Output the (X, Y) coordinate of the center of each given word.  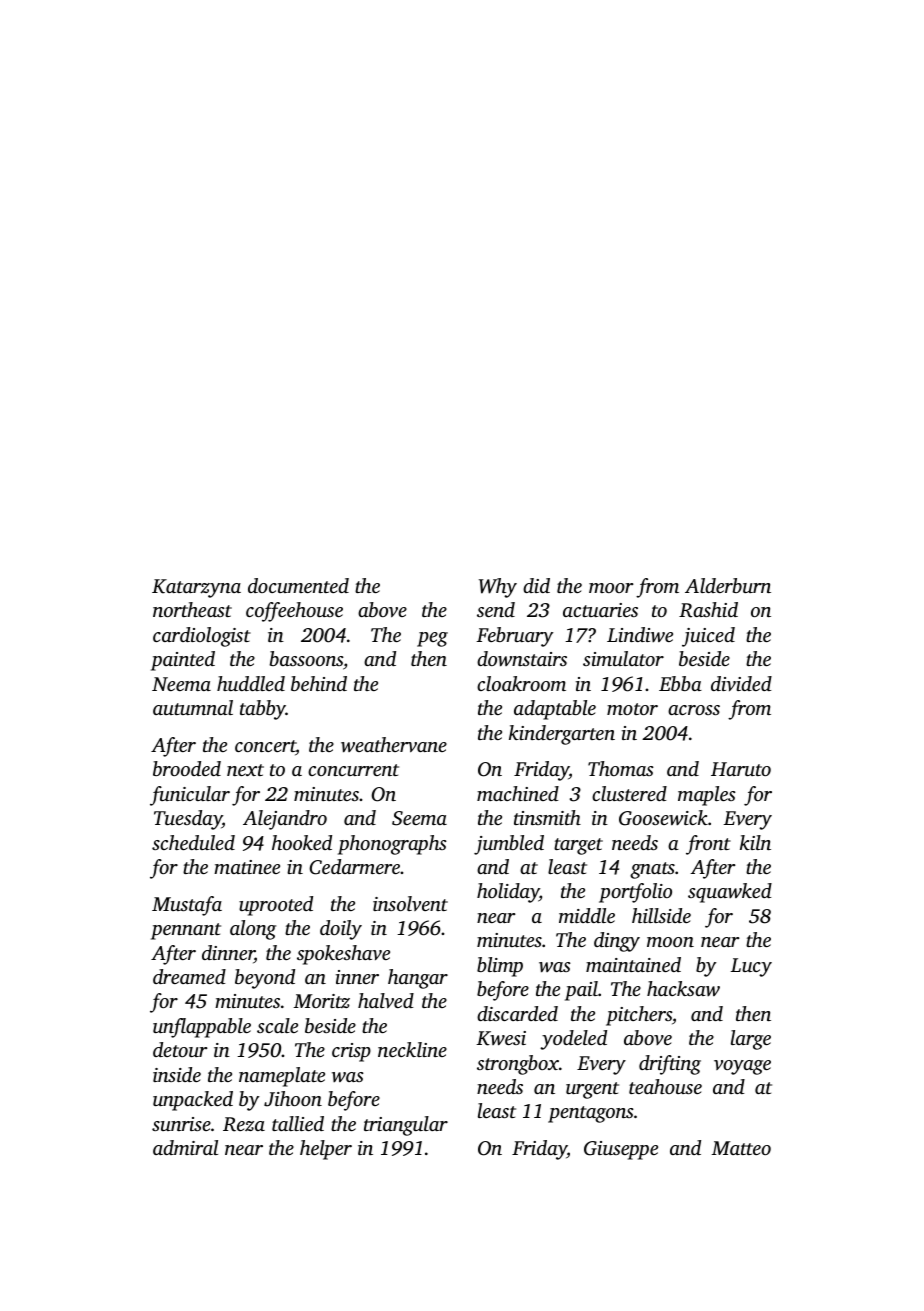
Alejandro (285, 820)
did (536, 585)
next (245, 770)
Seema (419, 818)
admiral (185, 1147)
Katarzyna (196, 588)
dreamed (189, 976)
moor (611, 588)
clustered (629, 793)
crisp (351, 1052)
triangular (406, 1126)
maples (707, 796)
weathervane (394, 745)
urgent (592, 1090)
